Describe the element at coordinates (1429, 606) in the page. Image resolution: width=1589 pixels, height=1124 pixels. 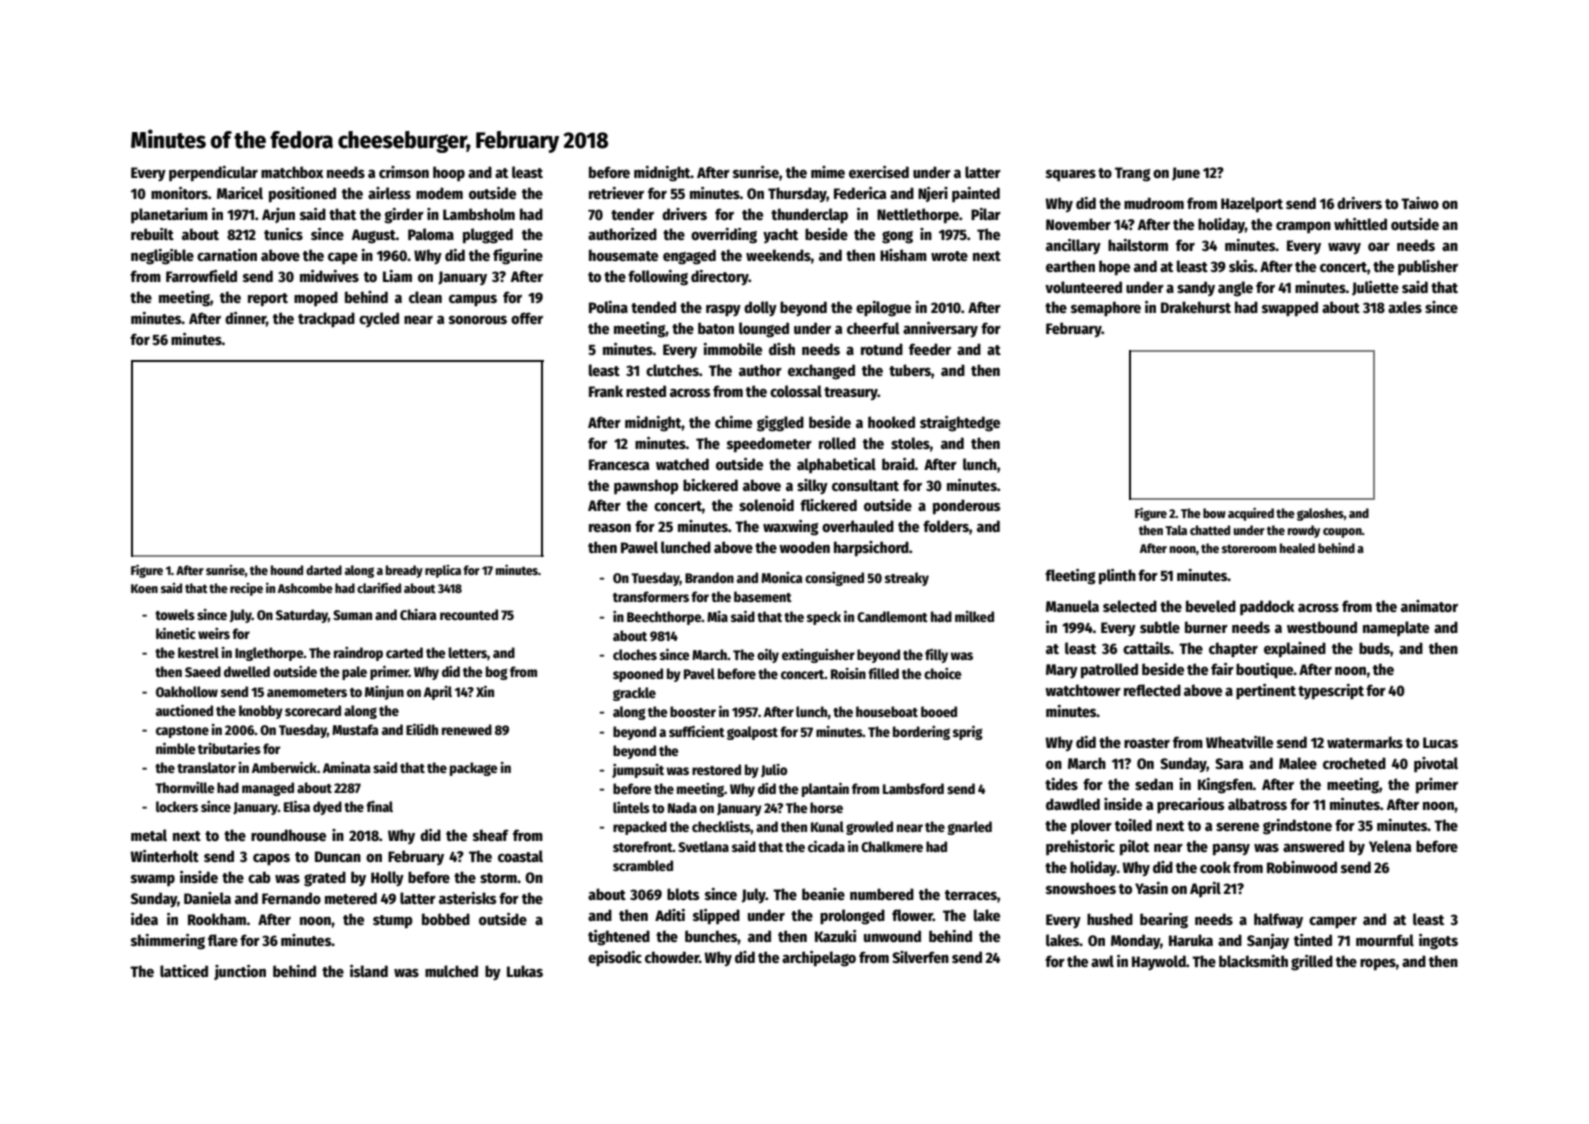
I see `animator` at that location.
